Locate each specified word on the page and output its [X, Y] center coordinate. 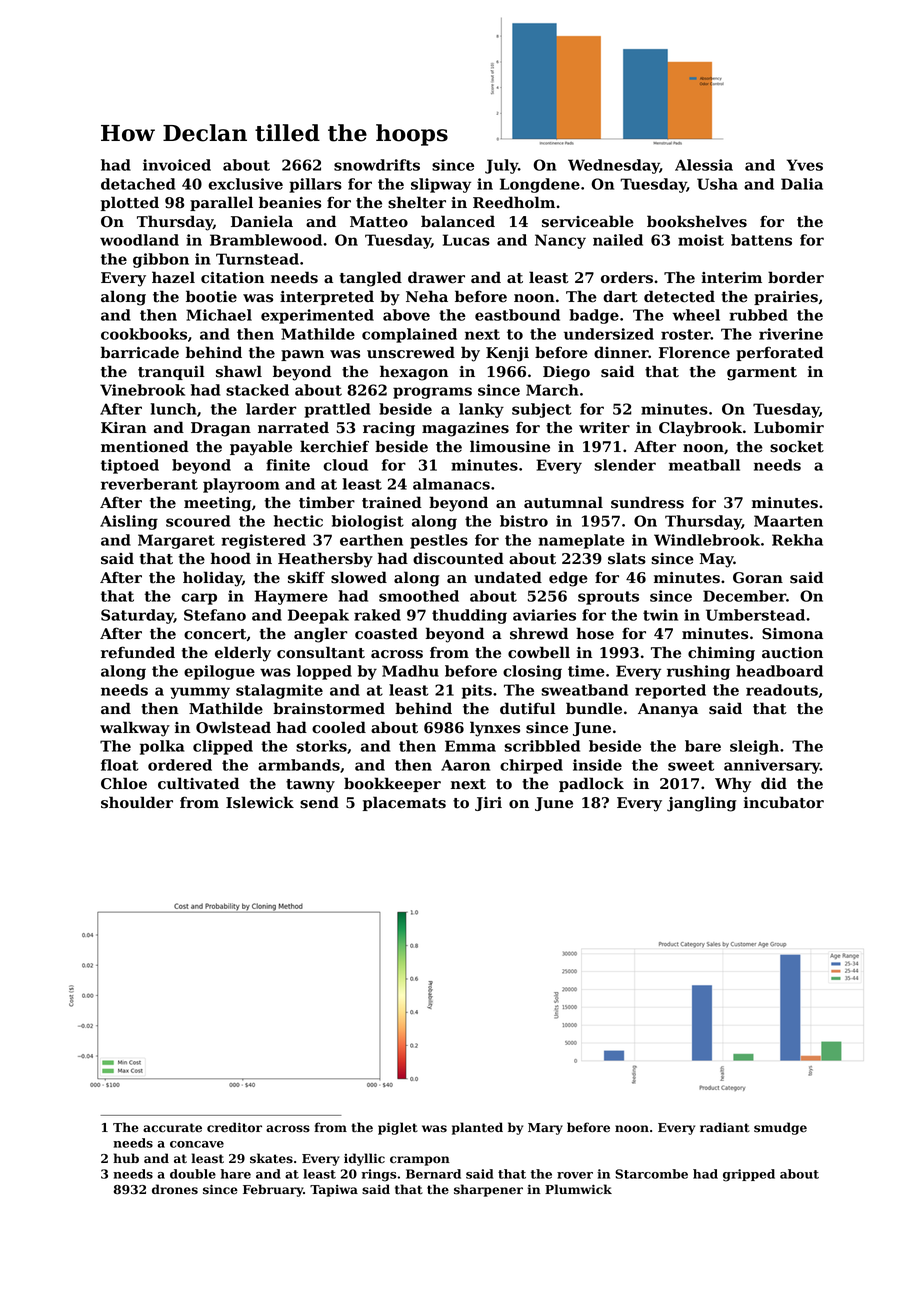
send [319, 802]
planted [477, 1128]
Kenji [507, 354]
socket [797, 446]
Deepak [318, 616]
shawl [239, 371]
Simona [792, 634]
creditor [234, 1127]
